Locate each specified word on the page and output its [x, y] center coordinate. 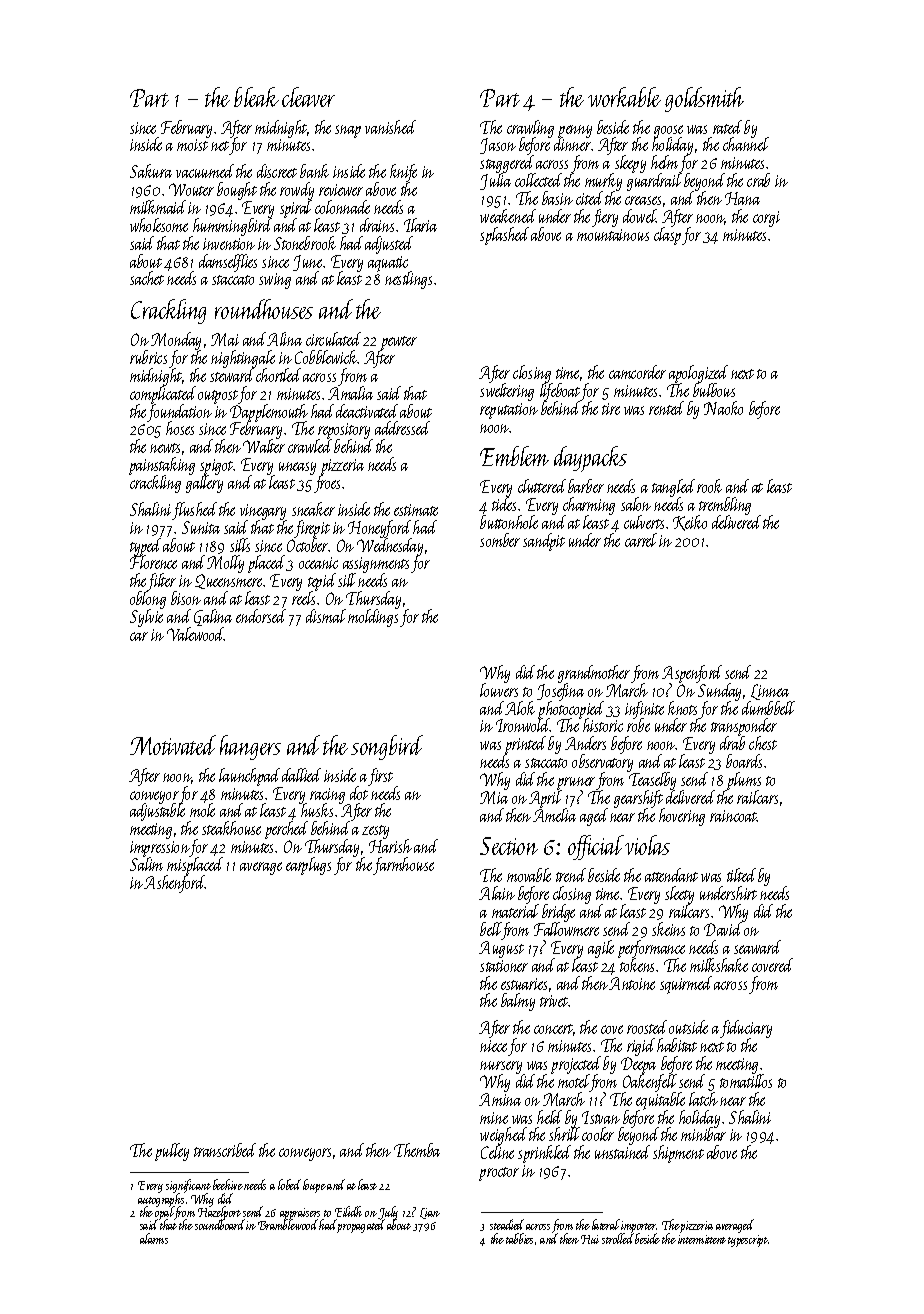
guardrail [654, 182]
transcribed [225, 1150]
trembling [725, 506]
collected [538, 180]
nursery [501, 1067]
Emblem [514, 456]
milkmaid [158, 207]
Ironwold [523, 725]
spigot [217, 467]
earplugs [308, 866]
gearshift [638, 799]
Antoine [632, 983]
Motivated [173, 745]
